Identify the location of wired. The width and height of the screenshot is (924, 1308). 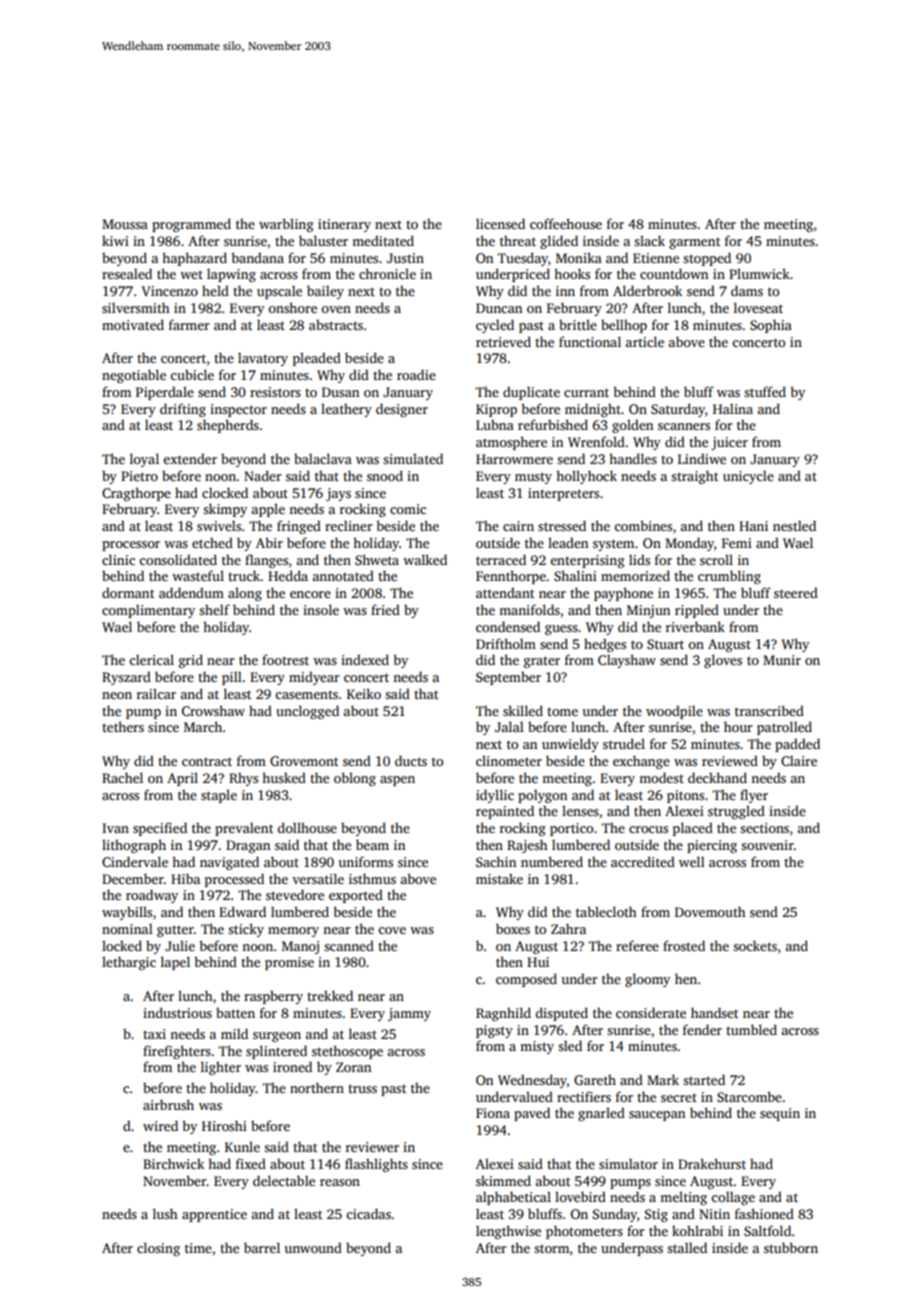
(160, 1125).
